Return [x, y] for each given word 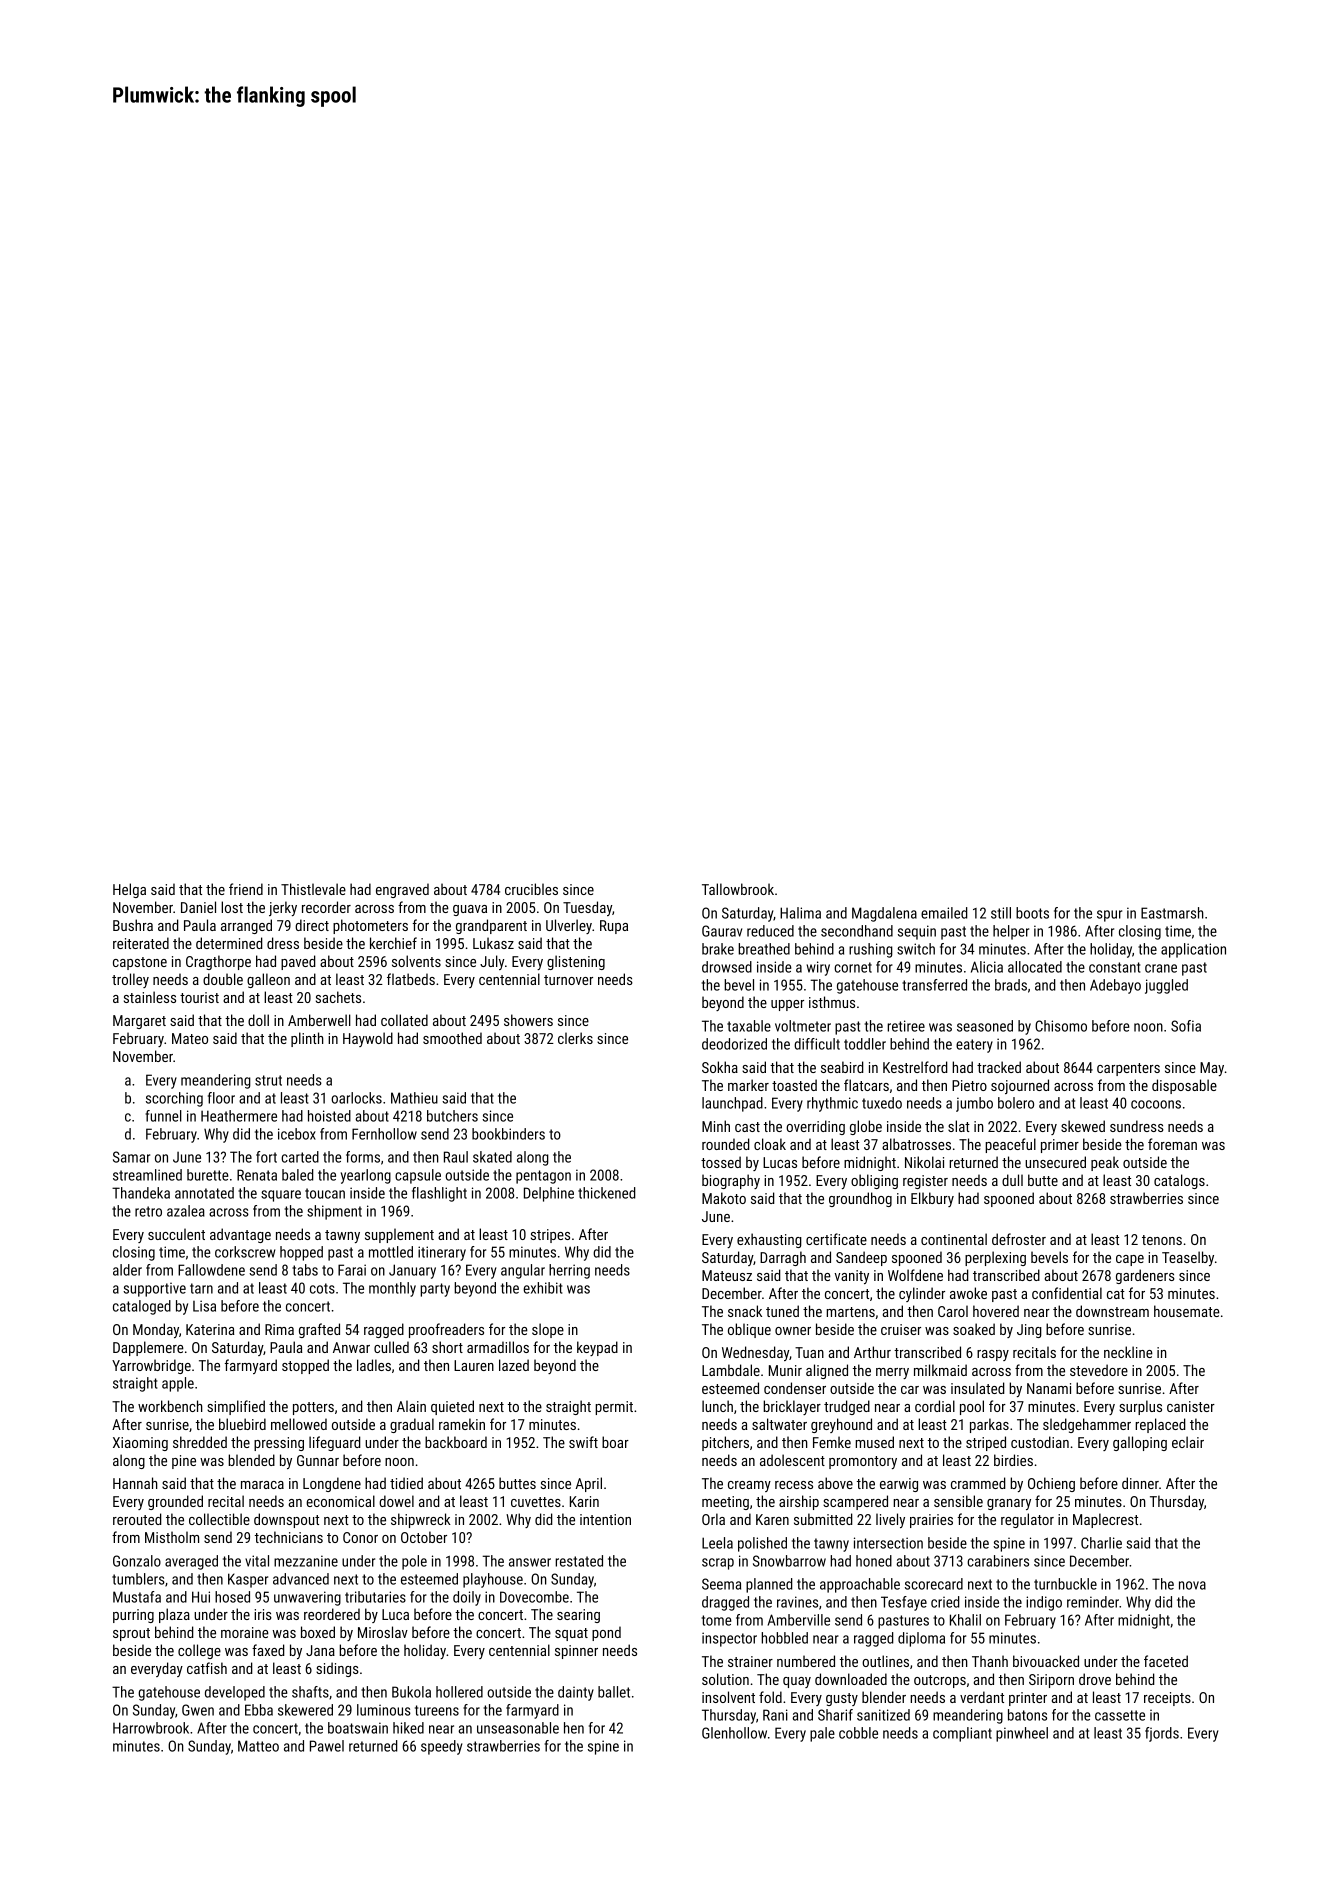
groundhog [860, 1199]
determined [229, 943]
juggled [1166, 986]
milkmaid [940, 1370]
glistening [576, 962]
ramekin [462, 1424]
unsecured [1055, 1162]
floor [221, 1098]
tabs [305, 1270]
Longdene [332, 1484]
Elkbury [932, 1199]
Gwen [198, 1710]
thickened [607, 1193]
